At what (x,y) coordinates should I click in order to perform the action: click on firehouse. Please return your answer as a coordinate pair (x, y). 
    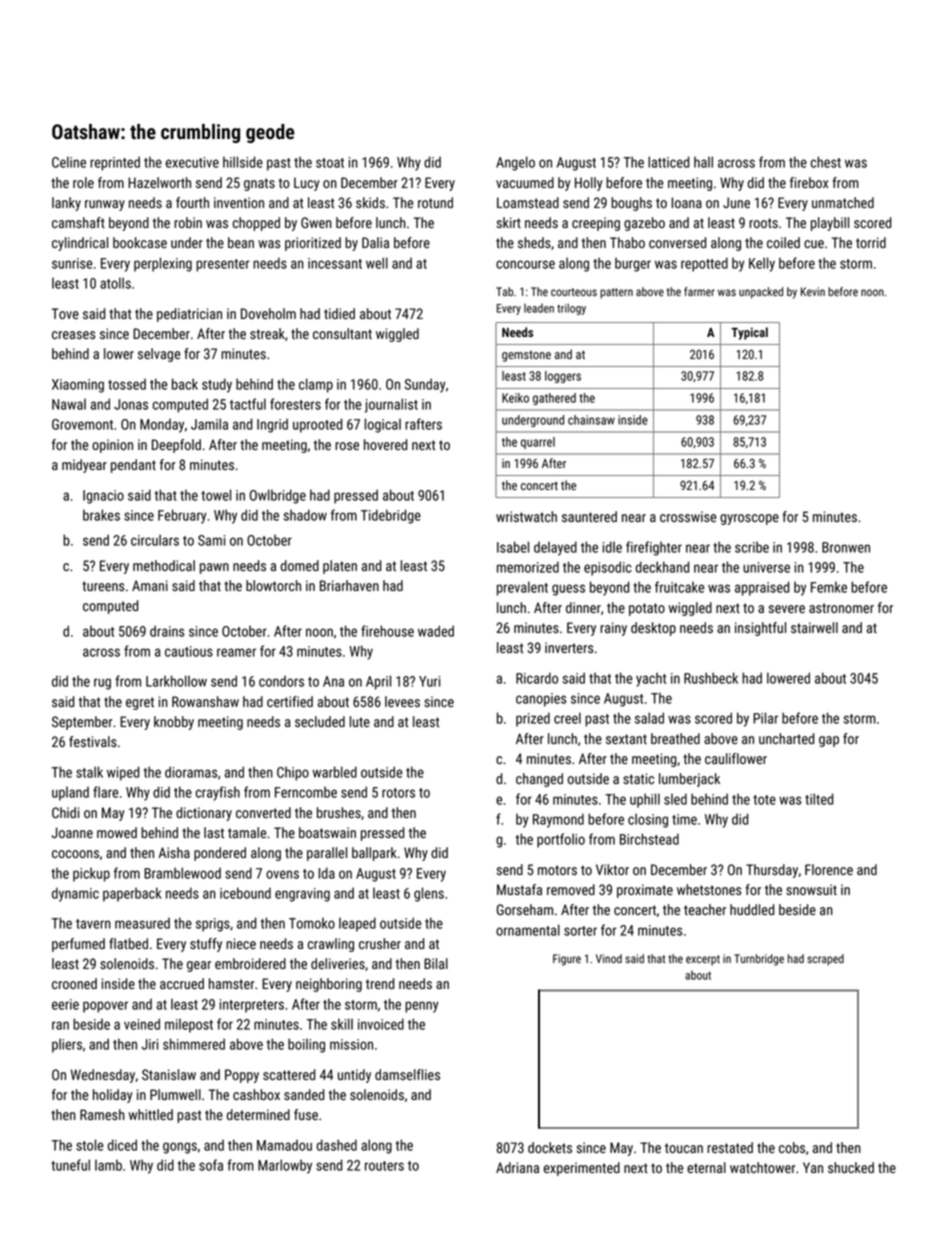
    Looking at the image, I should click on (387, 631).
